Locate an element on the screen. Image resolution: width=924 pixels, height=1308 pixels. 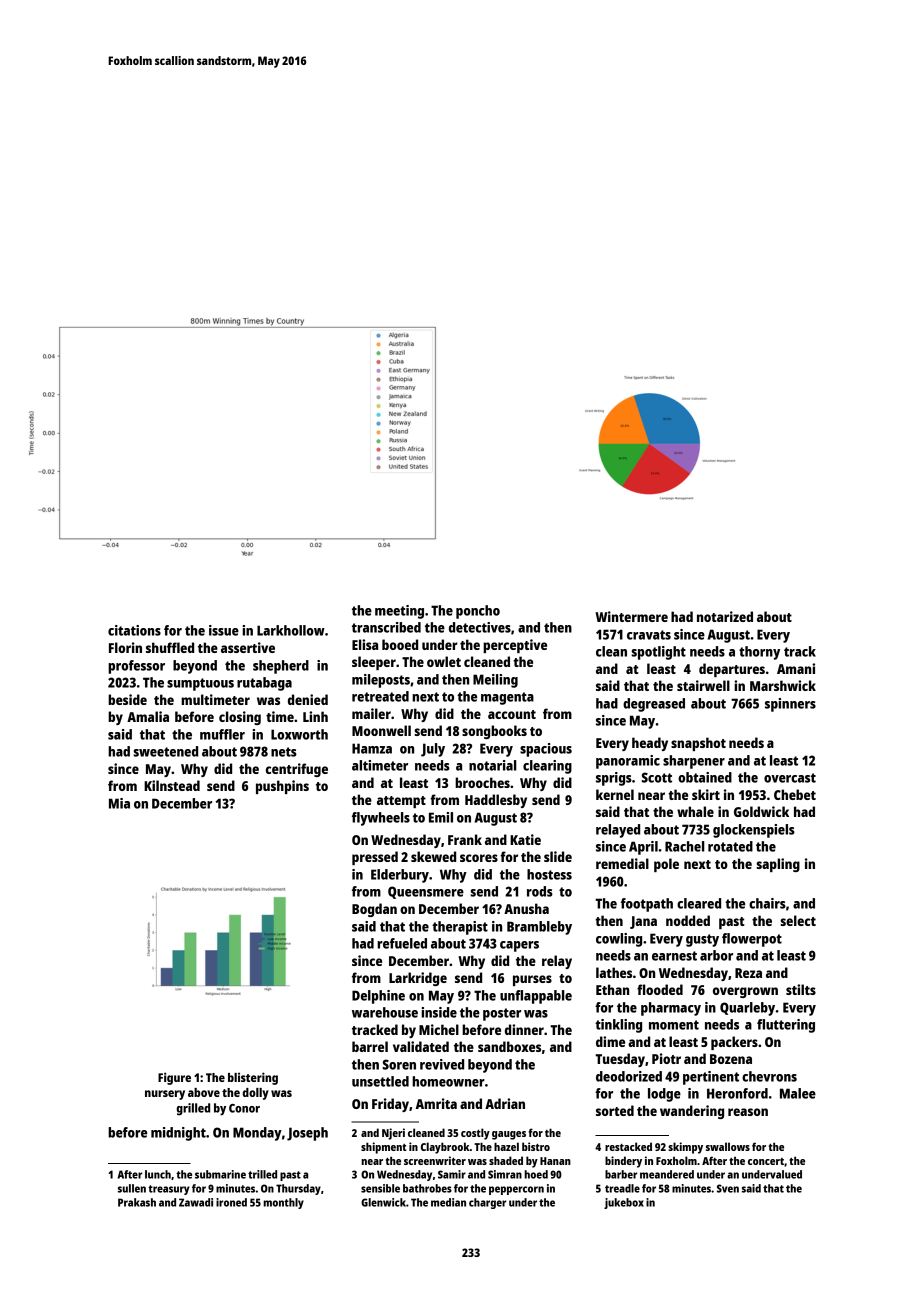
notarized is located at coordinates (725, 616).
